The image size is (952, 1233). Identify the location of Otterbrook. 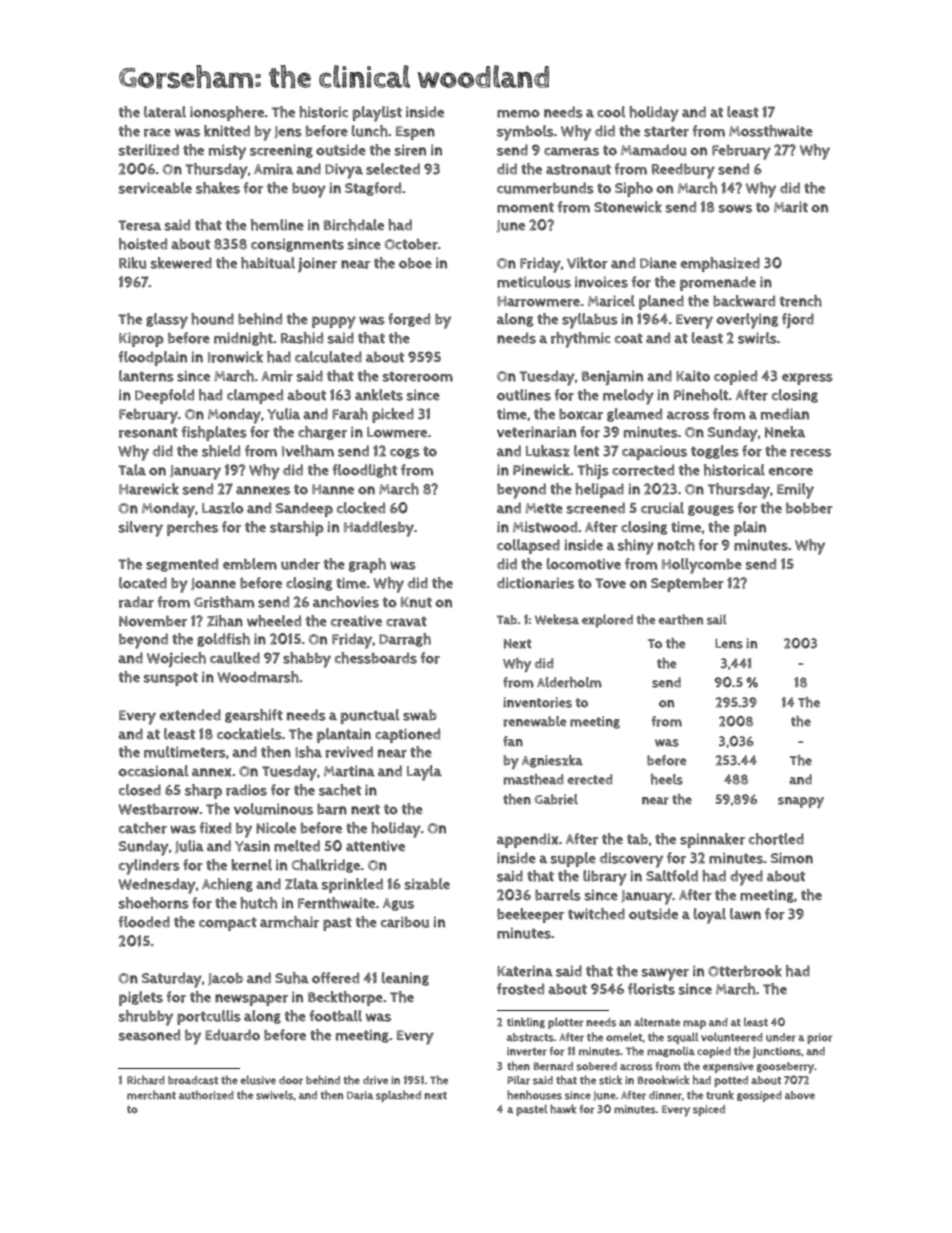
(745, 971).
